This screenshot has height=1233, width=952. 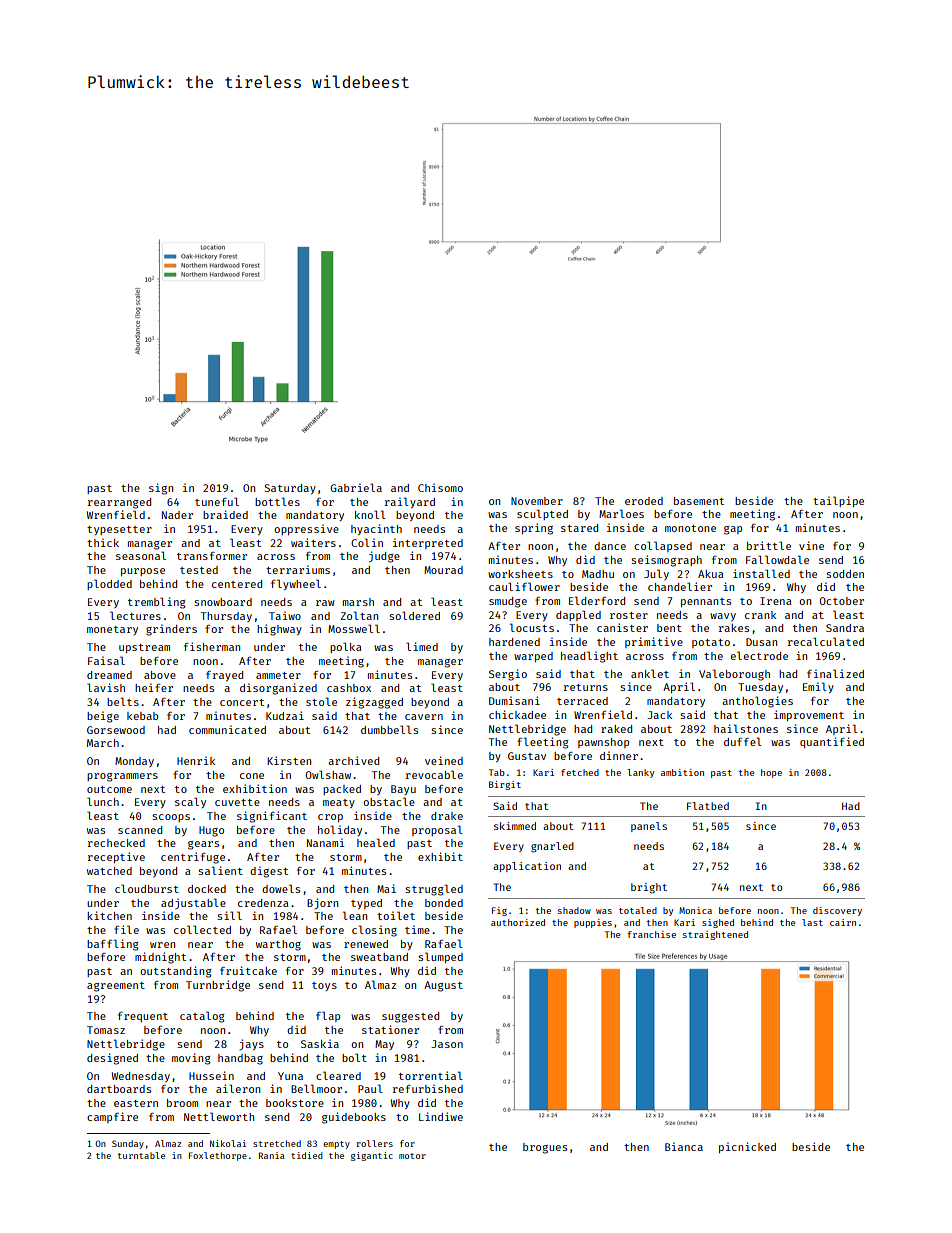 What do you see at coordinates (103, 801) in the screenshot?
I see `lunch` at bounding box center [103, 801].
